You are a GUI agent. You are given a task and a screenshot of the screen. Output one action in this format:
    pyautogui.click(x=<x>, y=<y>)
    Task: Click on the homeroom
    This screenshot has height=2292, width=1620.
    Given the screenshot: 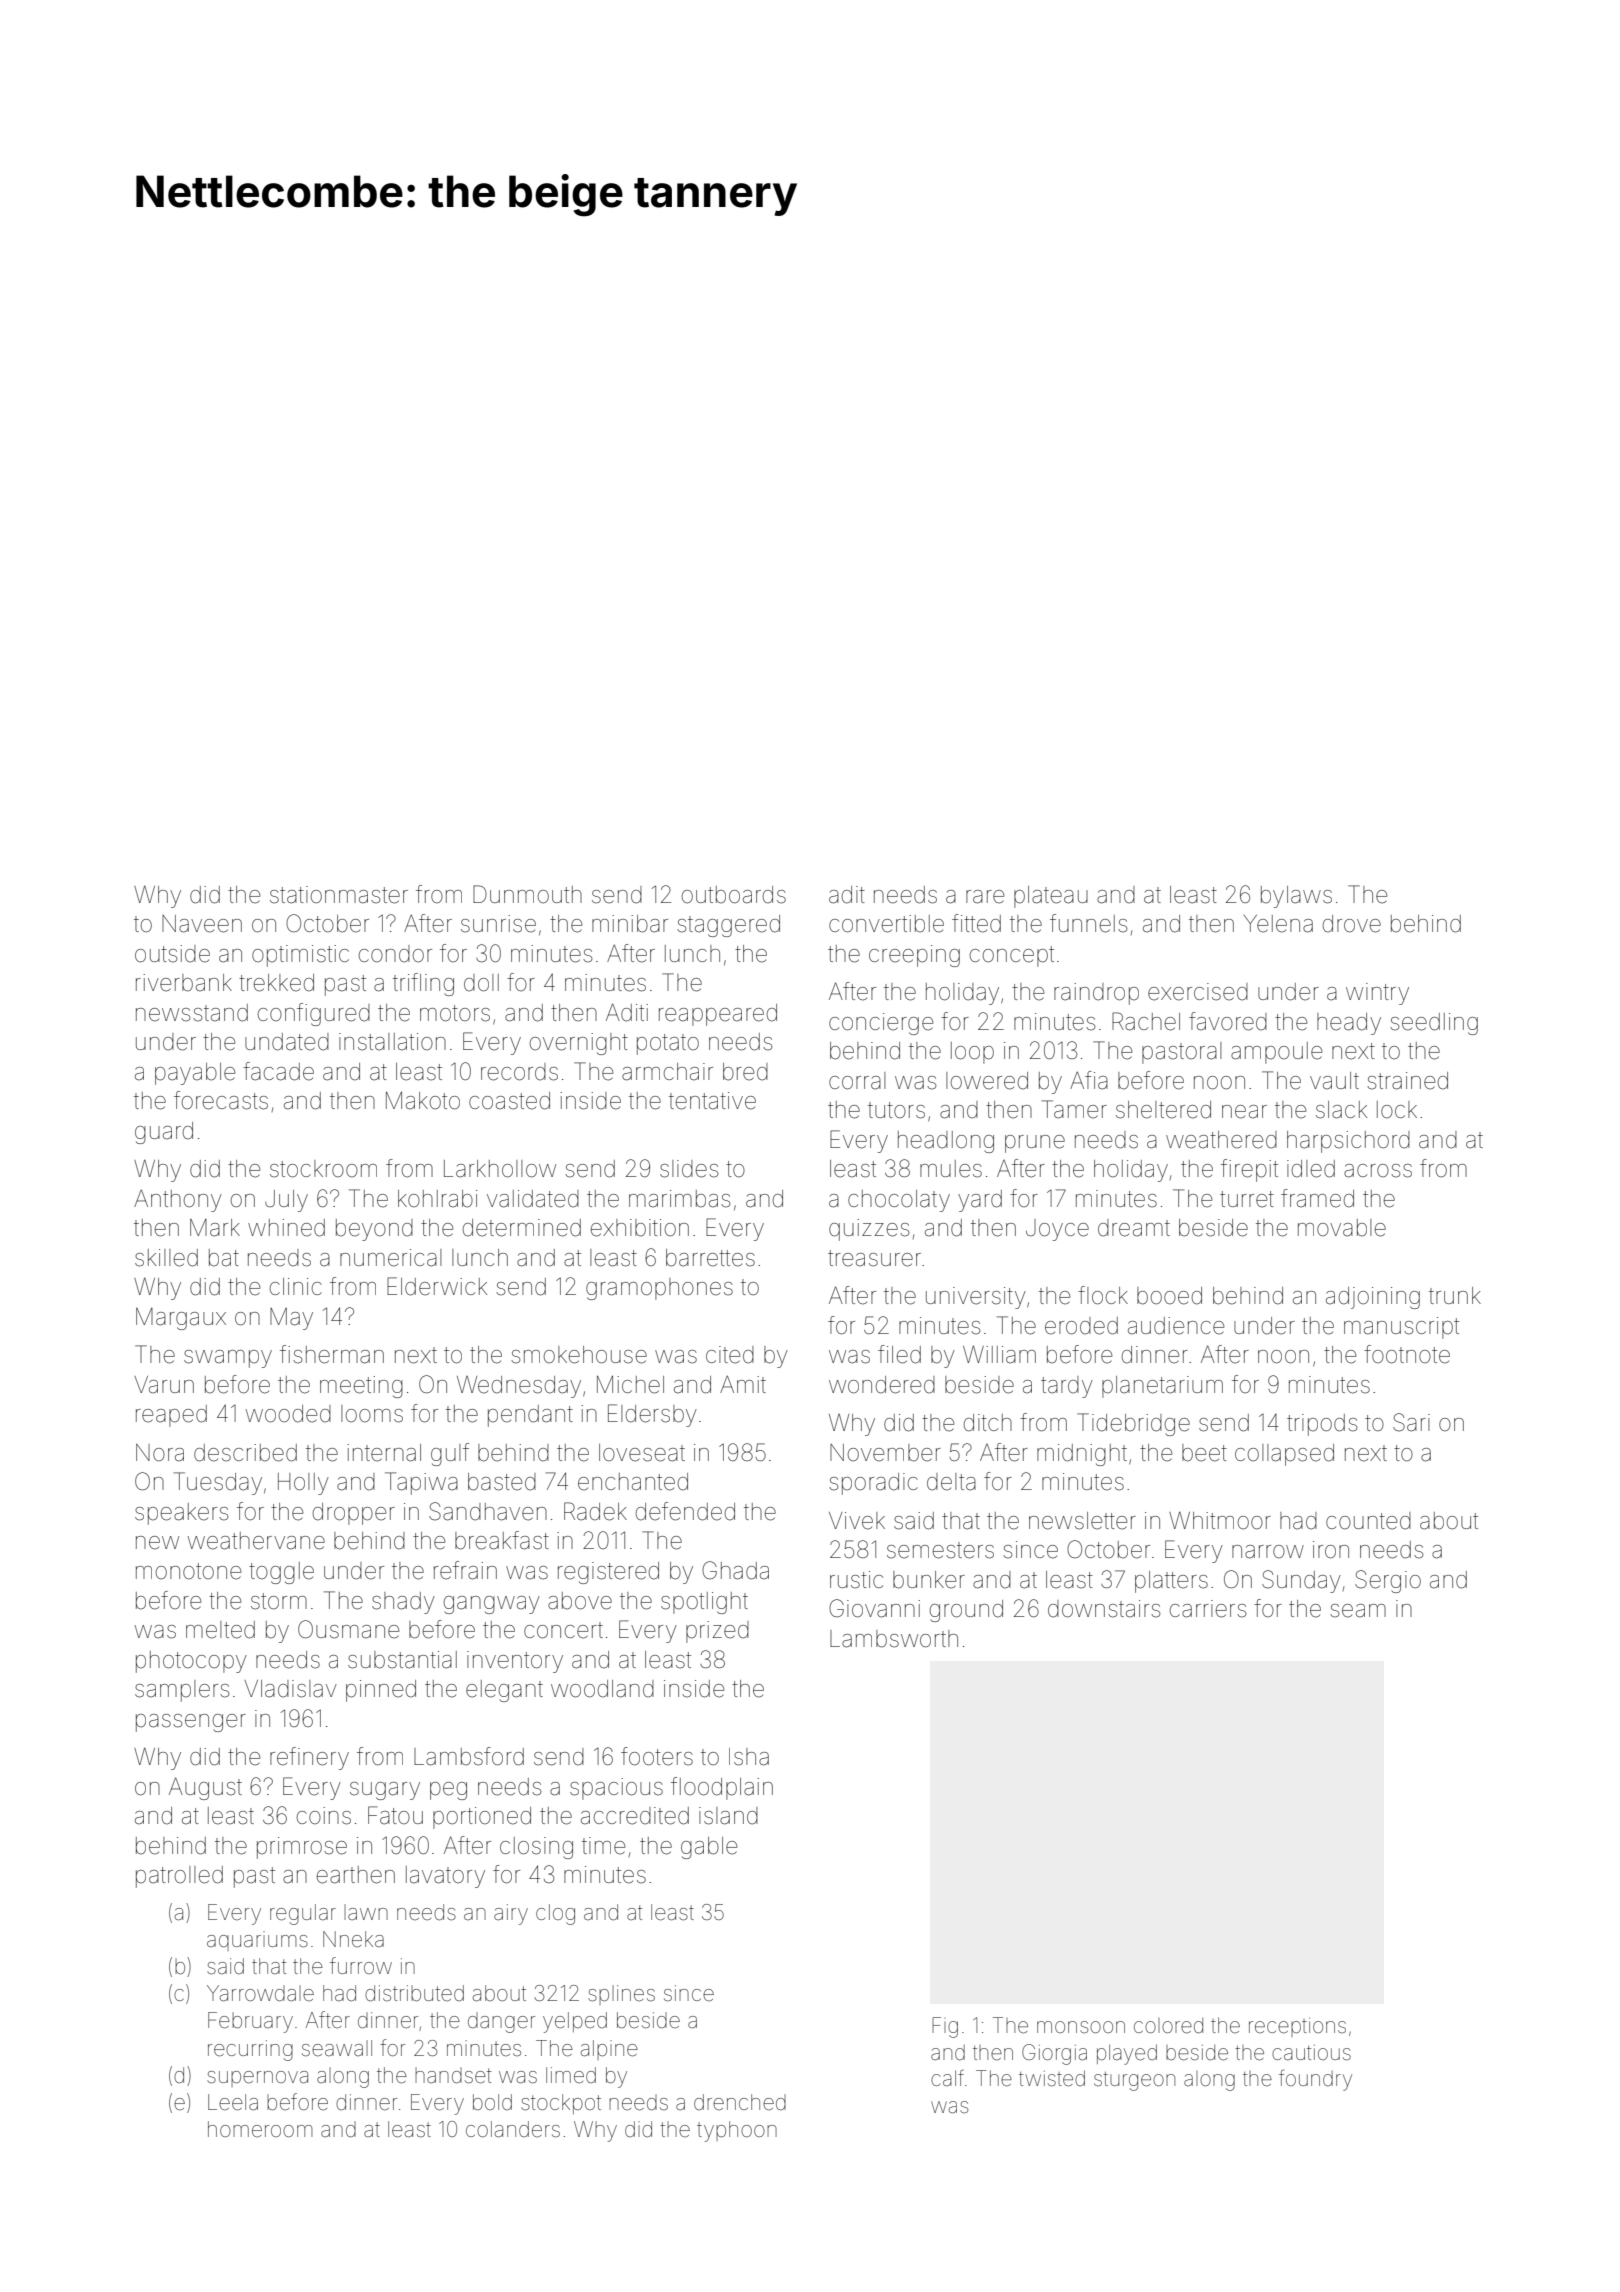 What is the action you would take?
    pyautogui.click(x=260, y=2129)
